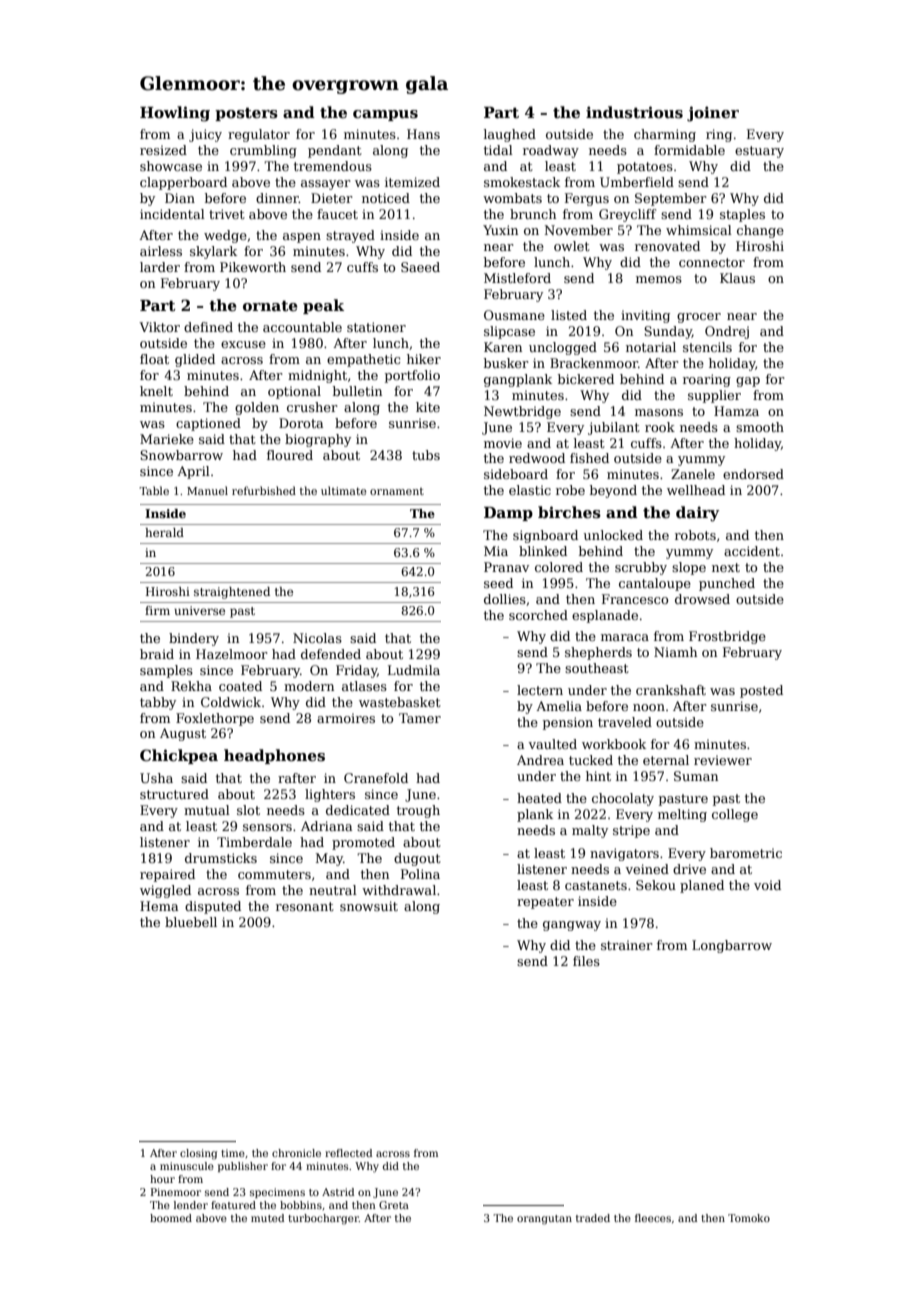 This screenshot has height=1314, width=924. What do you see at coordinates (264, 490) in the screenshot?
I see `refurbished` at bounding box center [264, 490].
